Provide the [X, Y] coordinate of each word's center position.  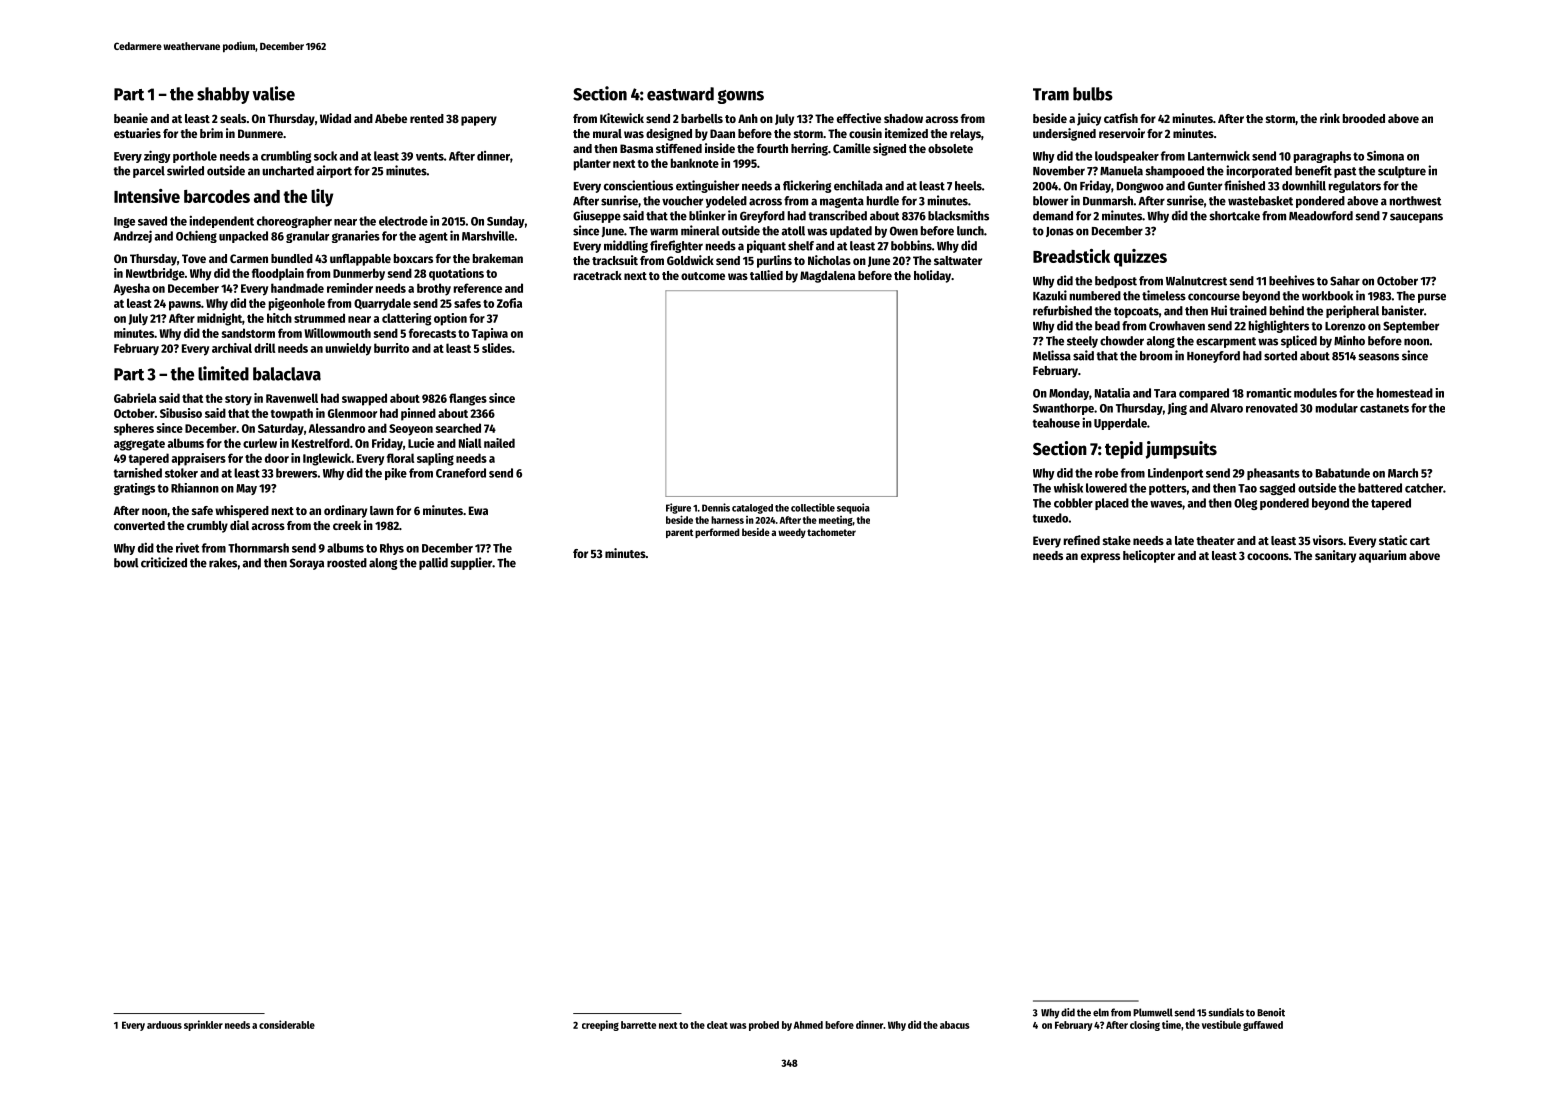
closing [1145, 1025]
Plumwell [1153, 1012]
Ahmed [808, 1025]
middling [626, 246]
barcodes [217, 196]
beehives [1292, 280]
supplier [471, 563]
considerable [287, 1024]
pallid [433, 563]
